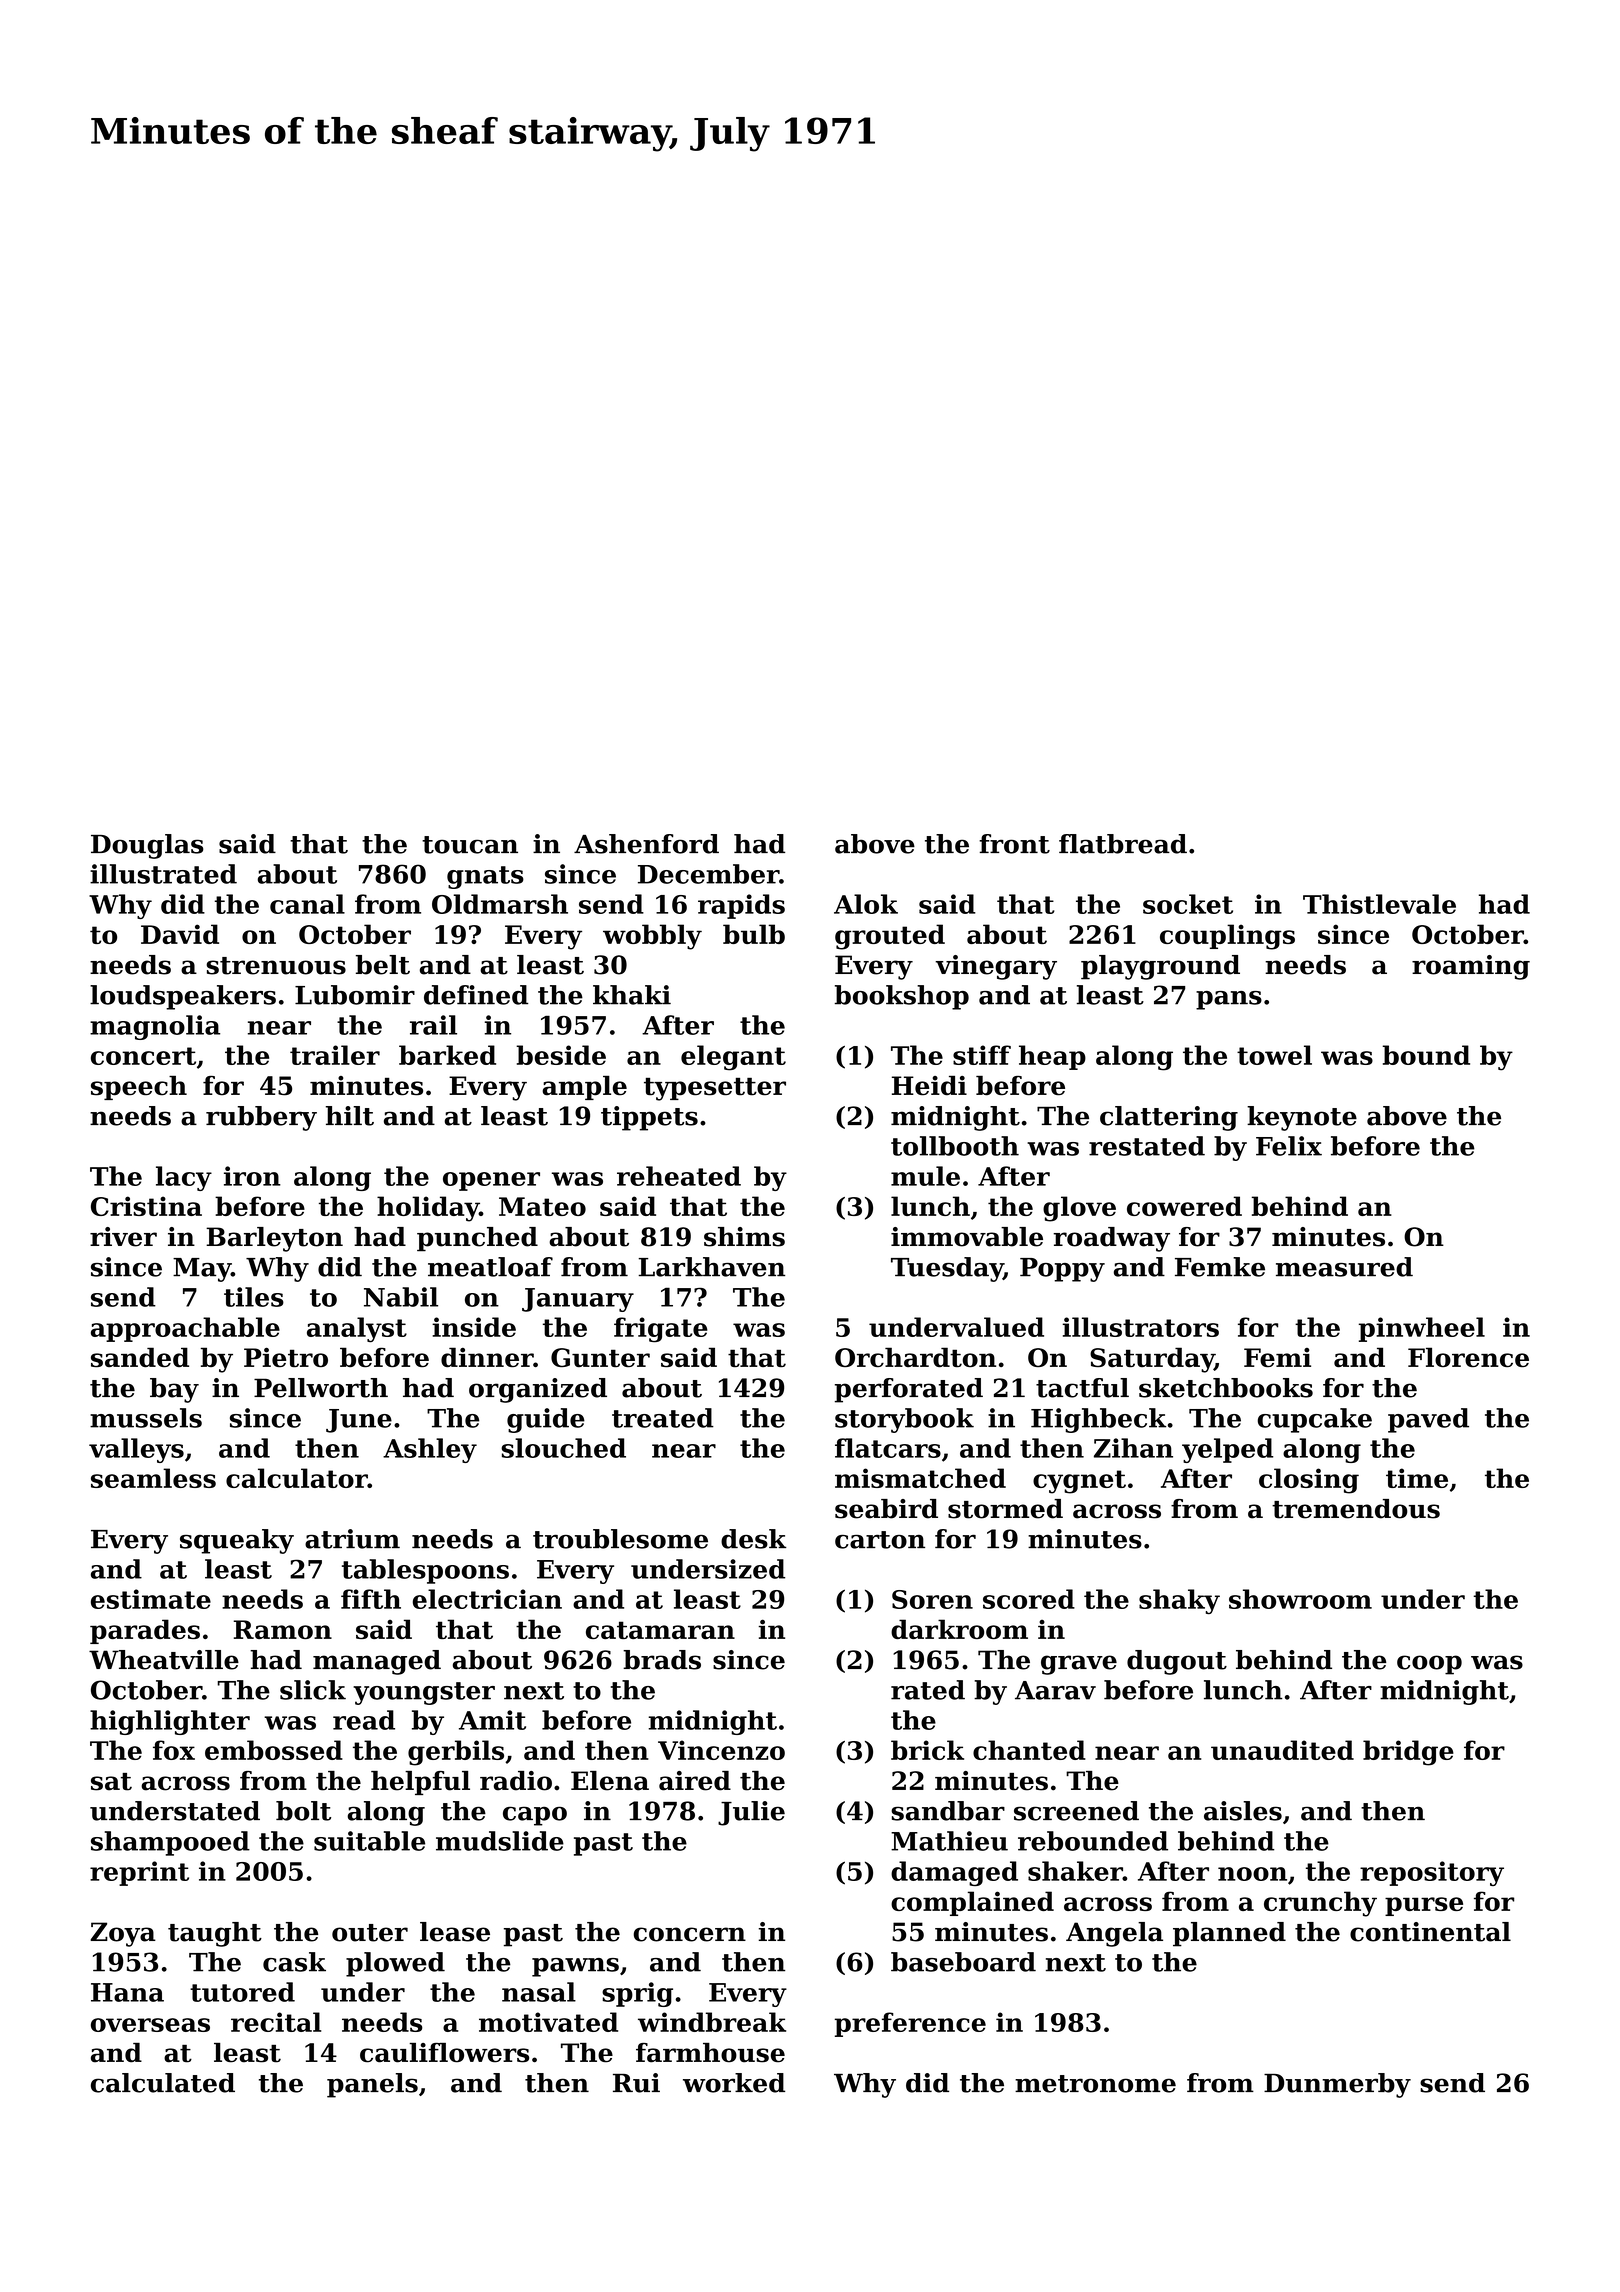 Image resolution: width=1620 pixels, height=2292 pixels. Describe the element at coordinates (1179, 1601) in the page. I see `shaky` at that location.
